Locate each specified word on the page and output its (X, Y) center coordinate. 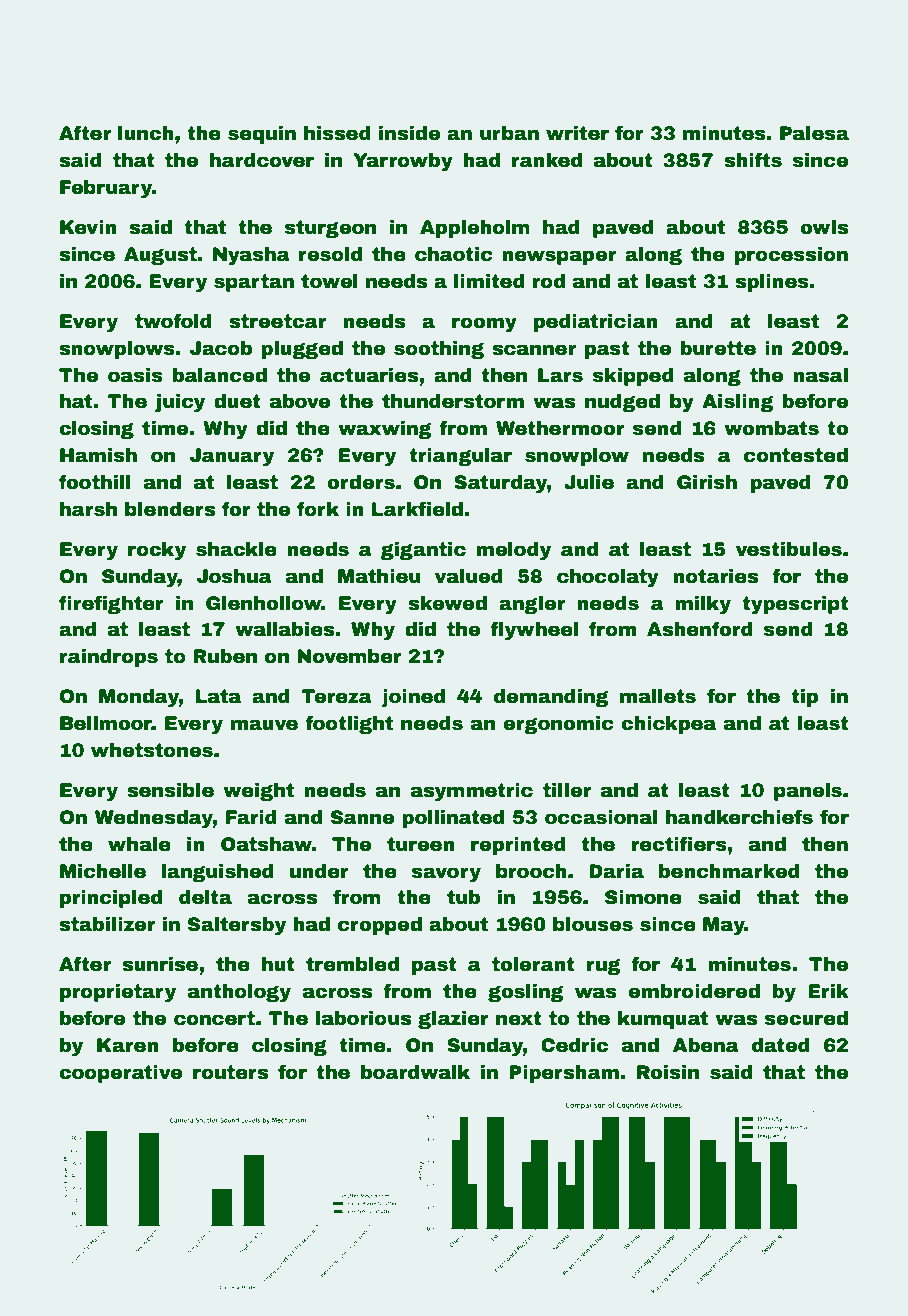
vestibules (789, 549)
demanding (551, 698)
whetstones (152, 750)
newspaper (559, 257)
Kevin (88, 227)
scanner (534, 350)
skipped (633, 377)
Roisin (668, 1072)
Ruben (225, 656)
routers (230, 1072)
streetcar (277, 321)
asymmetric (472, 792)
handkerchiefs (739, 817)
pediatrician (596, 323)
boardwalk (415, 1072)
